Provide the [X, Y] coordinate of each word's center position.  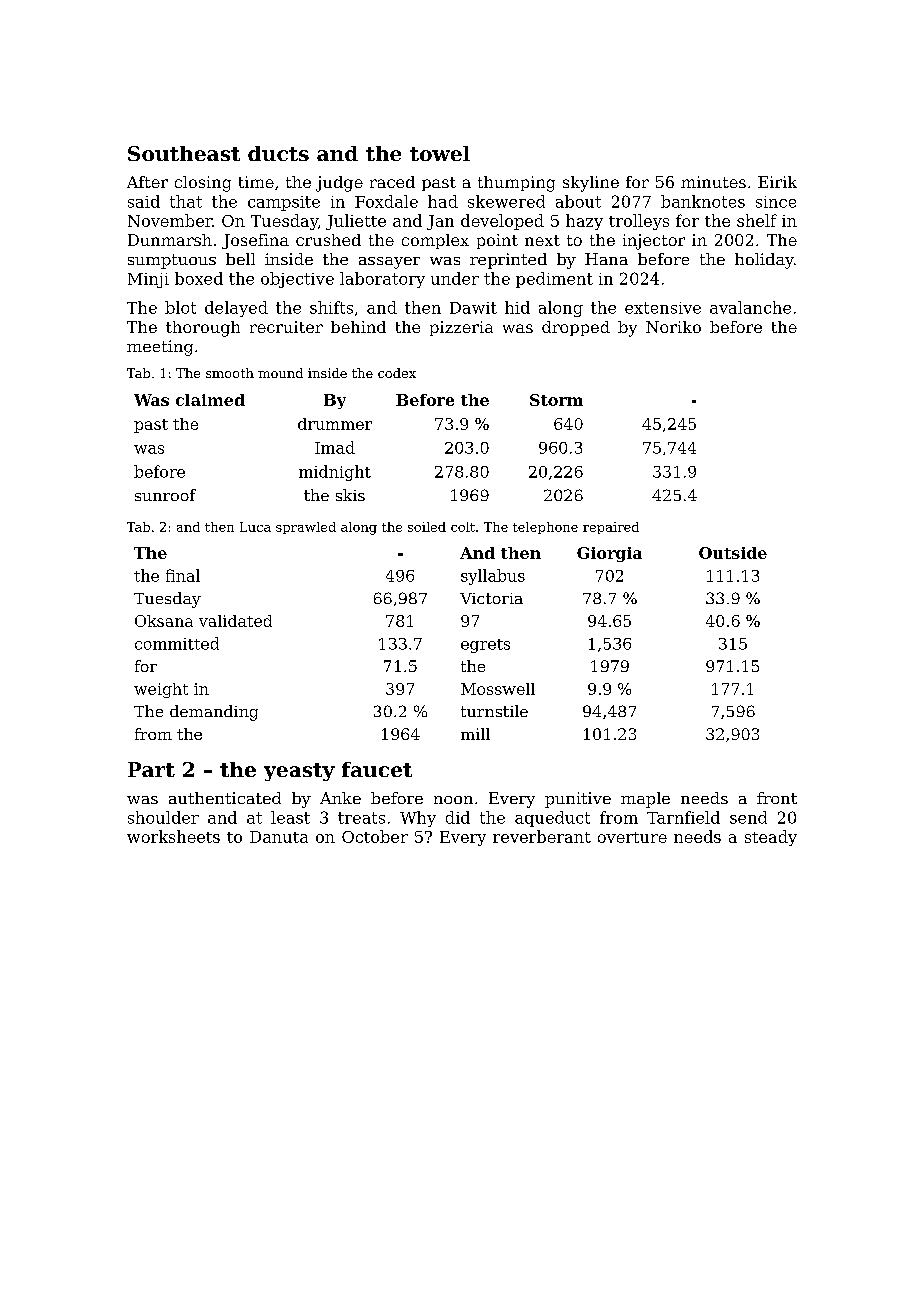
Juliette [356, 222]
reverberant [542, 836]
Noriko [673, 327]
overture [632, 837]
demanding [214, 713]
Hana [606, 259]
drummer [335, 424]
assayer [389, 263]
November [170, 220]
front [777, 798]
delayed [236, 309]
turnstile [494, 711]
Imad [335, 447]
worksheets [173, 836]
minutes [713, 182]
